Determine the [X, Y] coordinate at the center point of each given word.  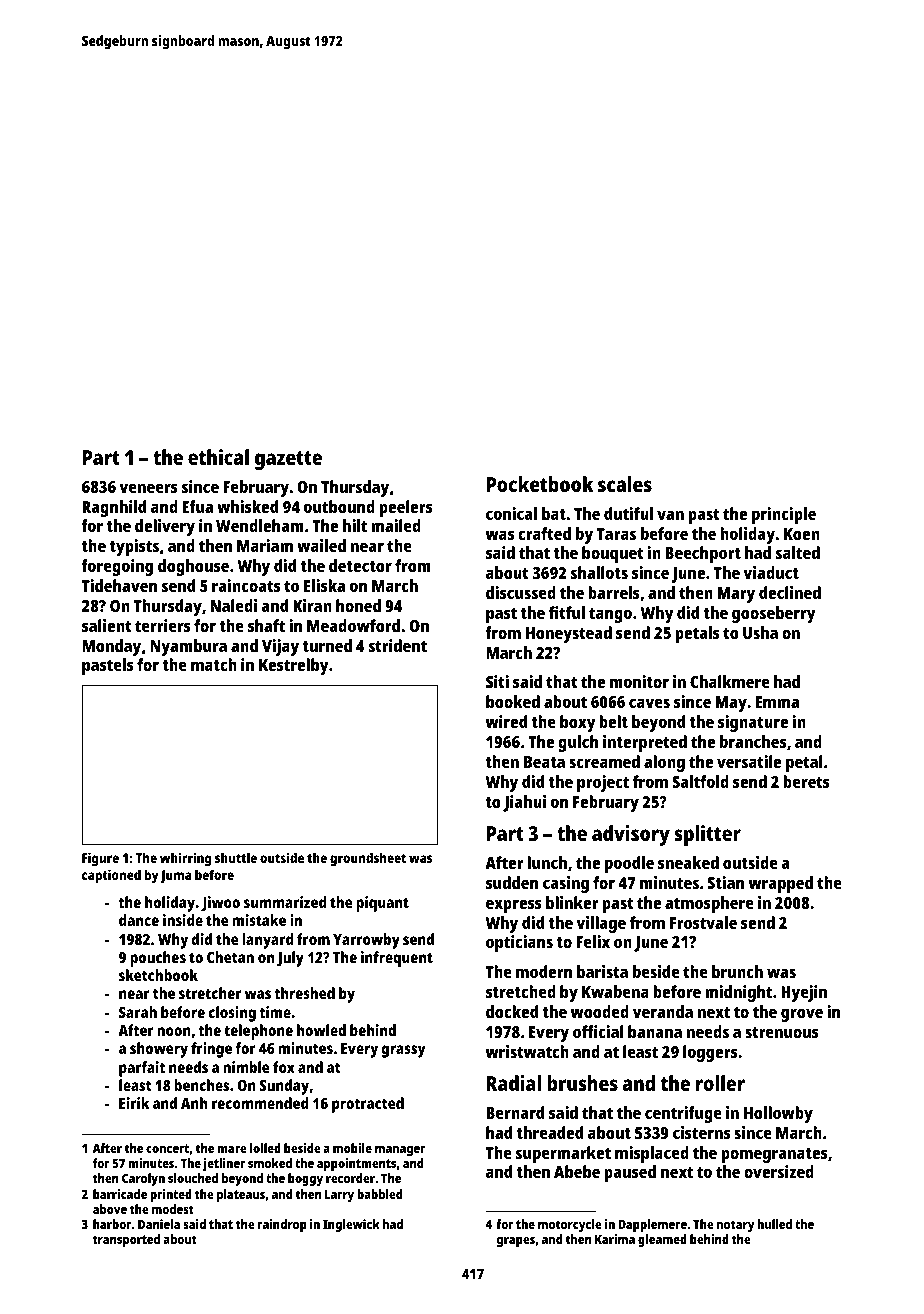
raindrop [282, 1225]
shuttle [236, 857]
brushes [582, 1083]
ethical [218, 457]
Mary [736, 595]
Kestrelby [294, 666]
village [601, 924]
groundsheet [368, 859]
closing [232, 1014]
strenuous [782, 1032]
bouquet [613, 554]
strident [398, 645]
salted [798, 552]
